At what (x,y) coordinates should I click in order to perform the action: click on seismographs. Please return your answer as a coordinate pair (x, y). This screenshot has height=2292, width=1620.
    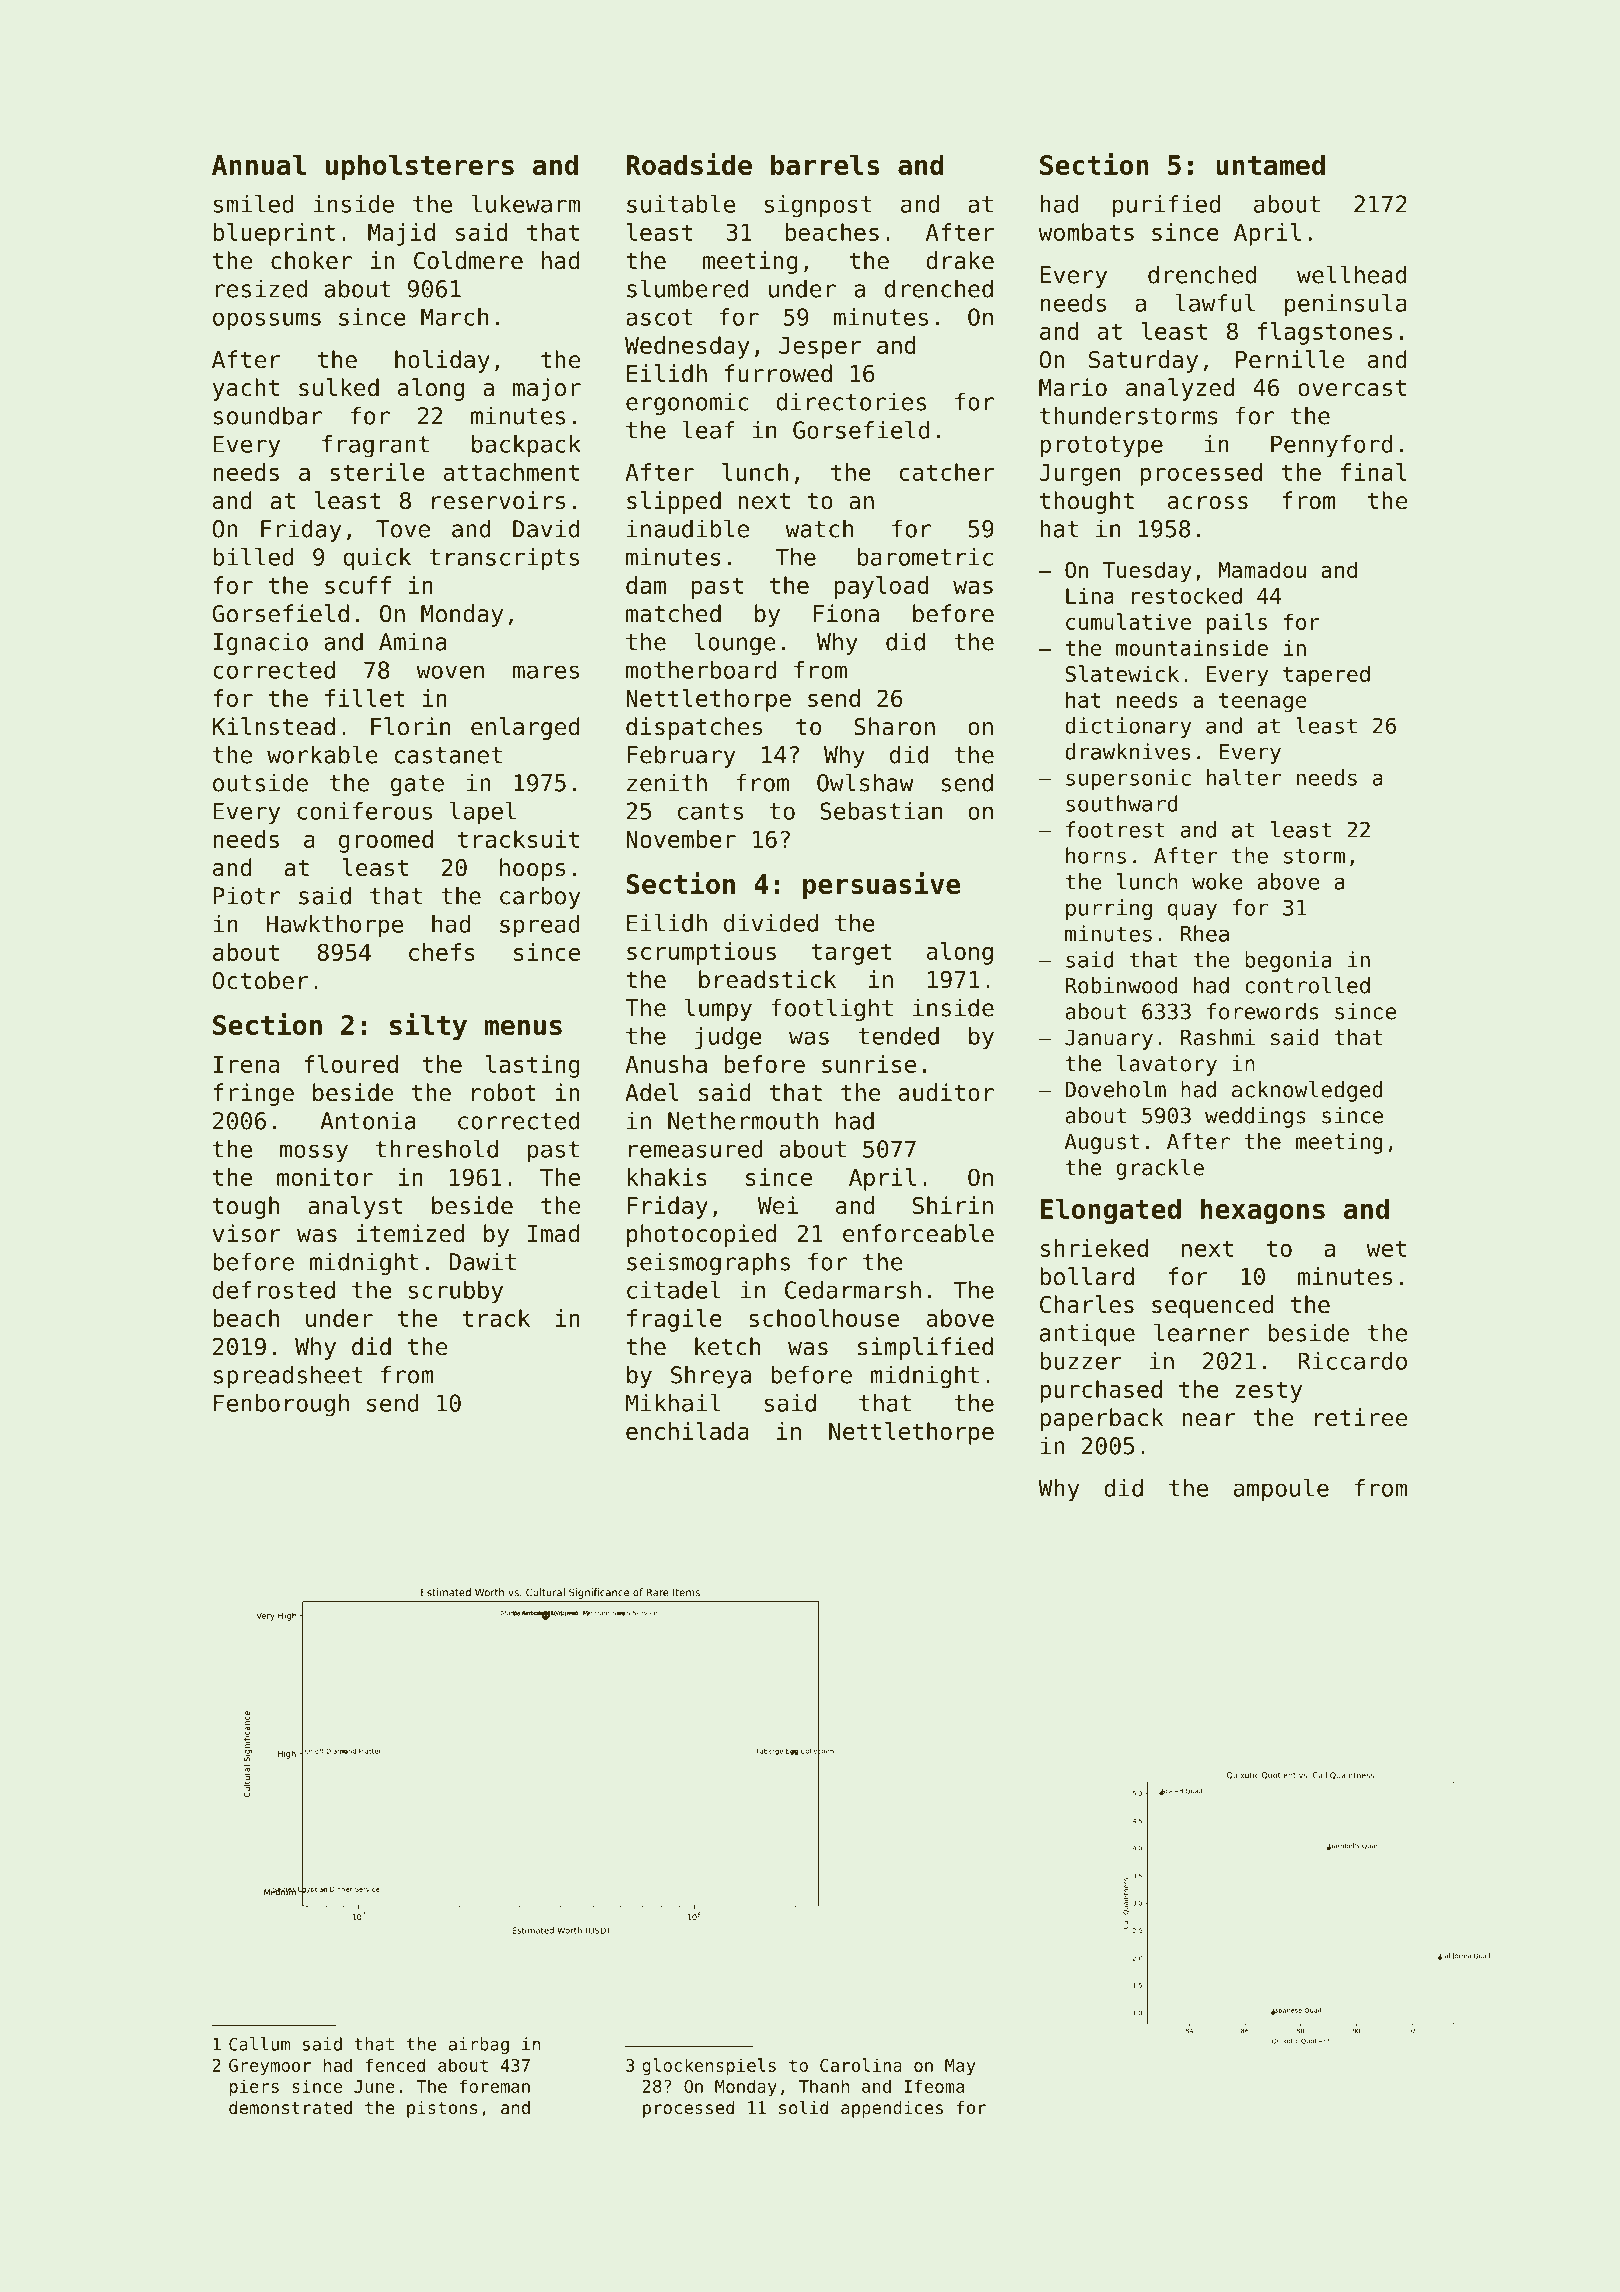
    Looking at the image, I should click on (708, 1263).
